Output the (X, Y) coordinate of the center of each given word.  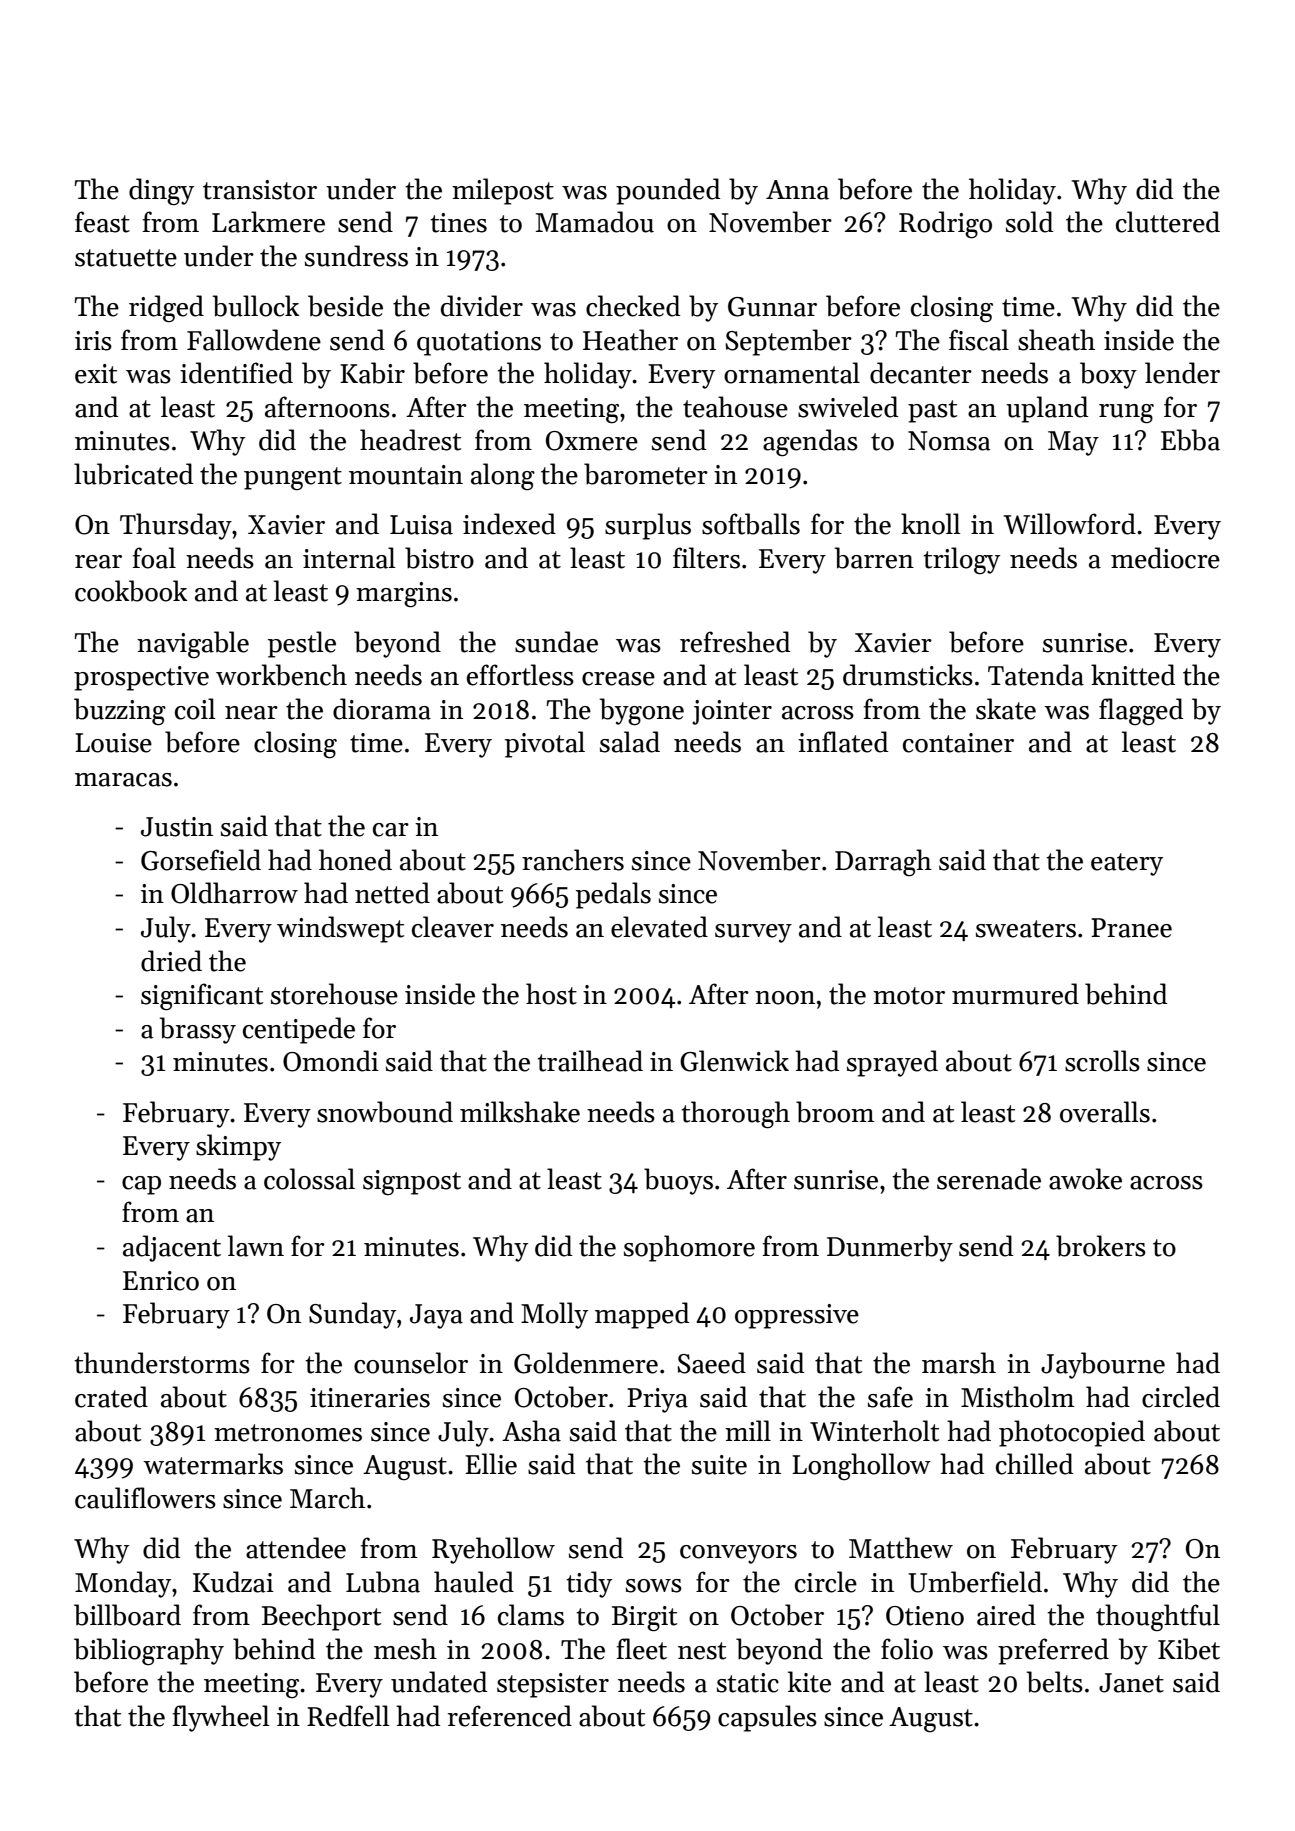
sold (1029, 222)
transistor (260, 190)
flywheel (221, 1718)
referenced (510, 1716)
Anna (797, 190)
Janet (1131, 1683)
